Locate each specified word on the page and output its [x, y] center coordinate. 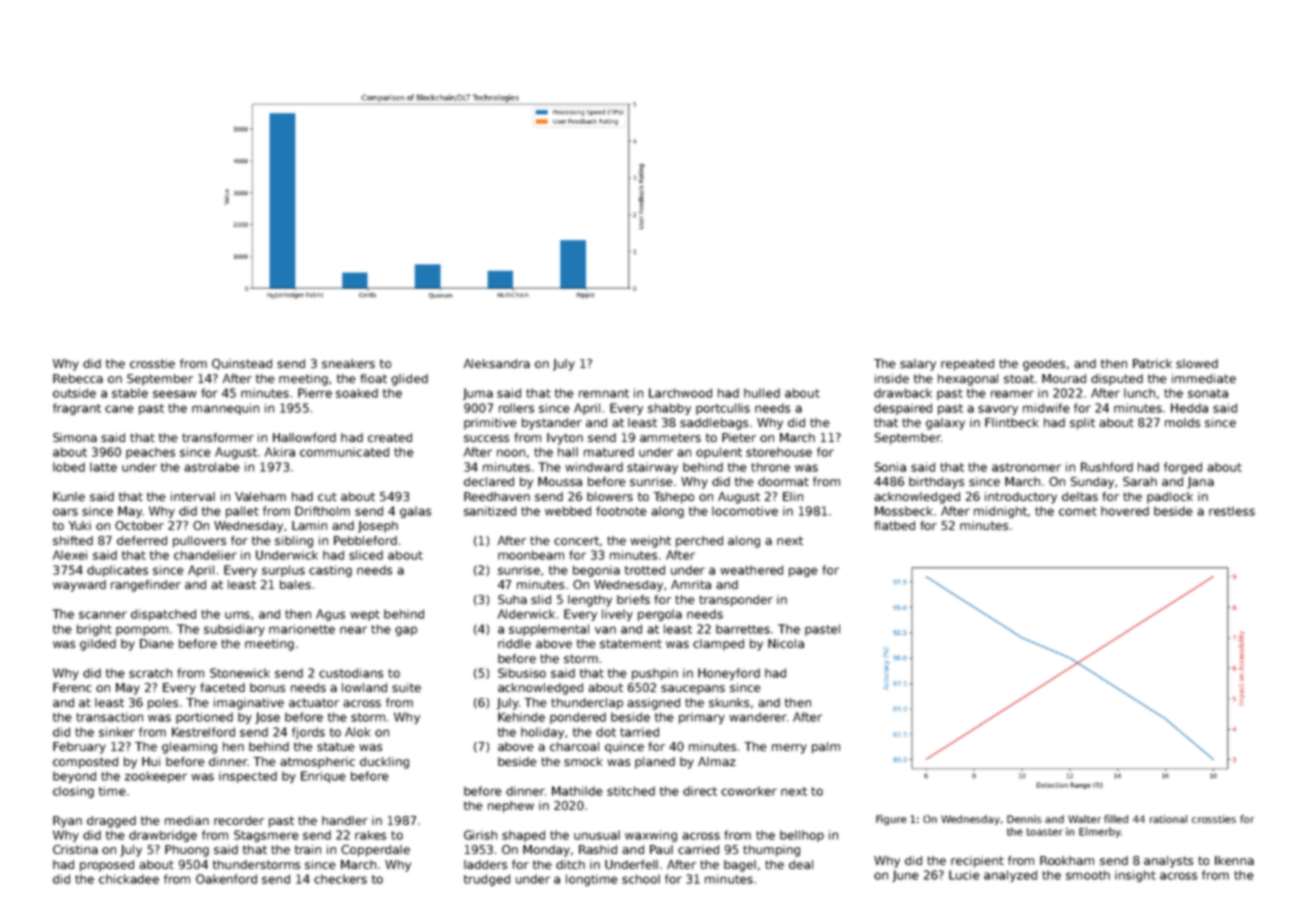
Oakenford [226, 879]
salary [918, 365]
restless [1232, 511]
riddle [514, 643]
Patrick [1152, 363]
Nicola [786, 643]
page [803, 572]
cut [327, 496]
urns [237, 615]
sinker [117, 732]
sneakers [348, 363]
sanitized [490, 511]
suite [406, 687]
